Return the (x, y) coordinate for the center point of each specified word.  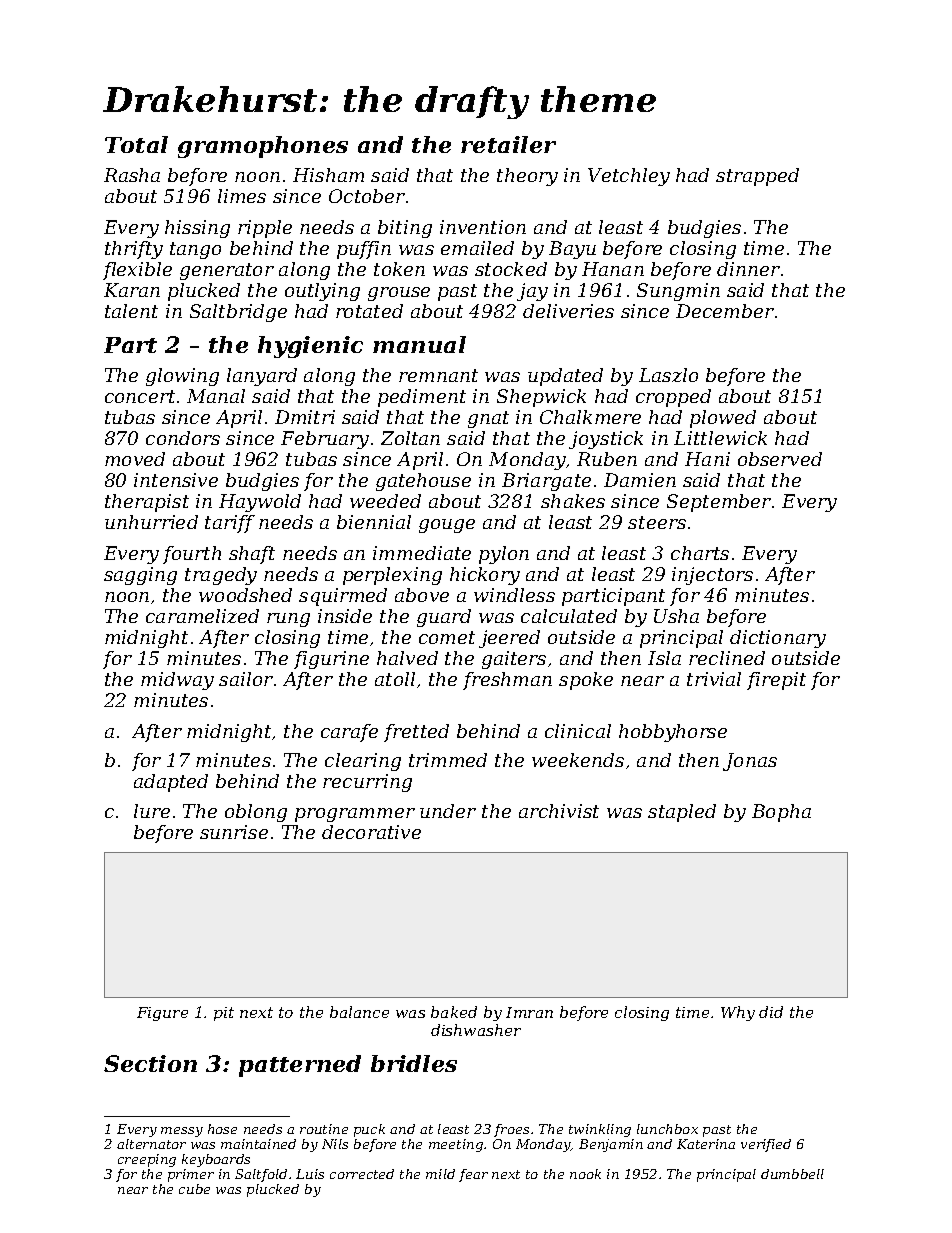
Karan (132, 290)
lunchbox (667, 1129)
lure (152, 811)
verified (766, 1145)
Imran (529, 1012)
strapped (757, 177)
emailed (477, 248)
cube (194, 1189)
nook (585, 1174)
